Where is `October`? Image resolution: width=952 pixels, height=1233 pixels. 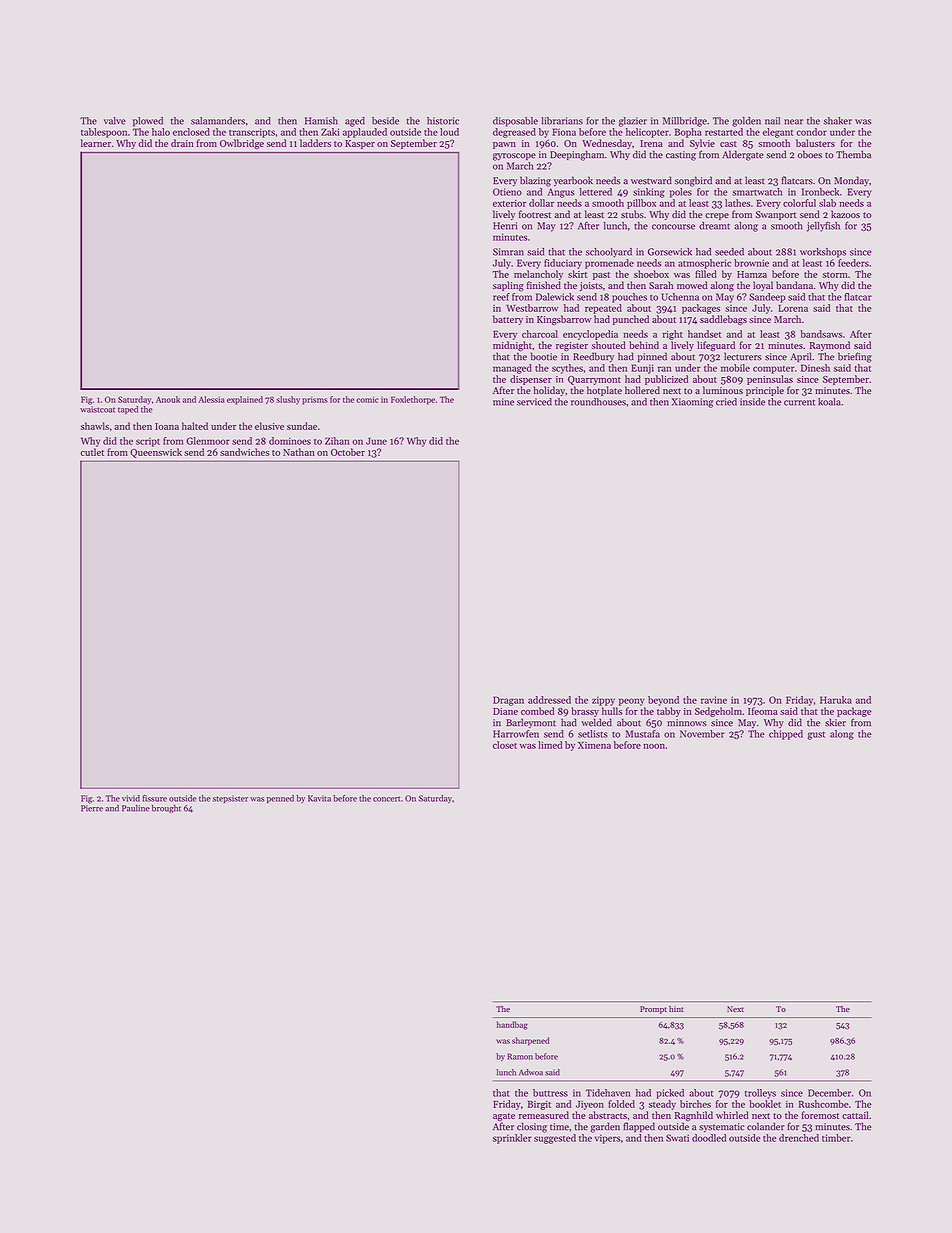 October is located at coordinates (348, 452).
